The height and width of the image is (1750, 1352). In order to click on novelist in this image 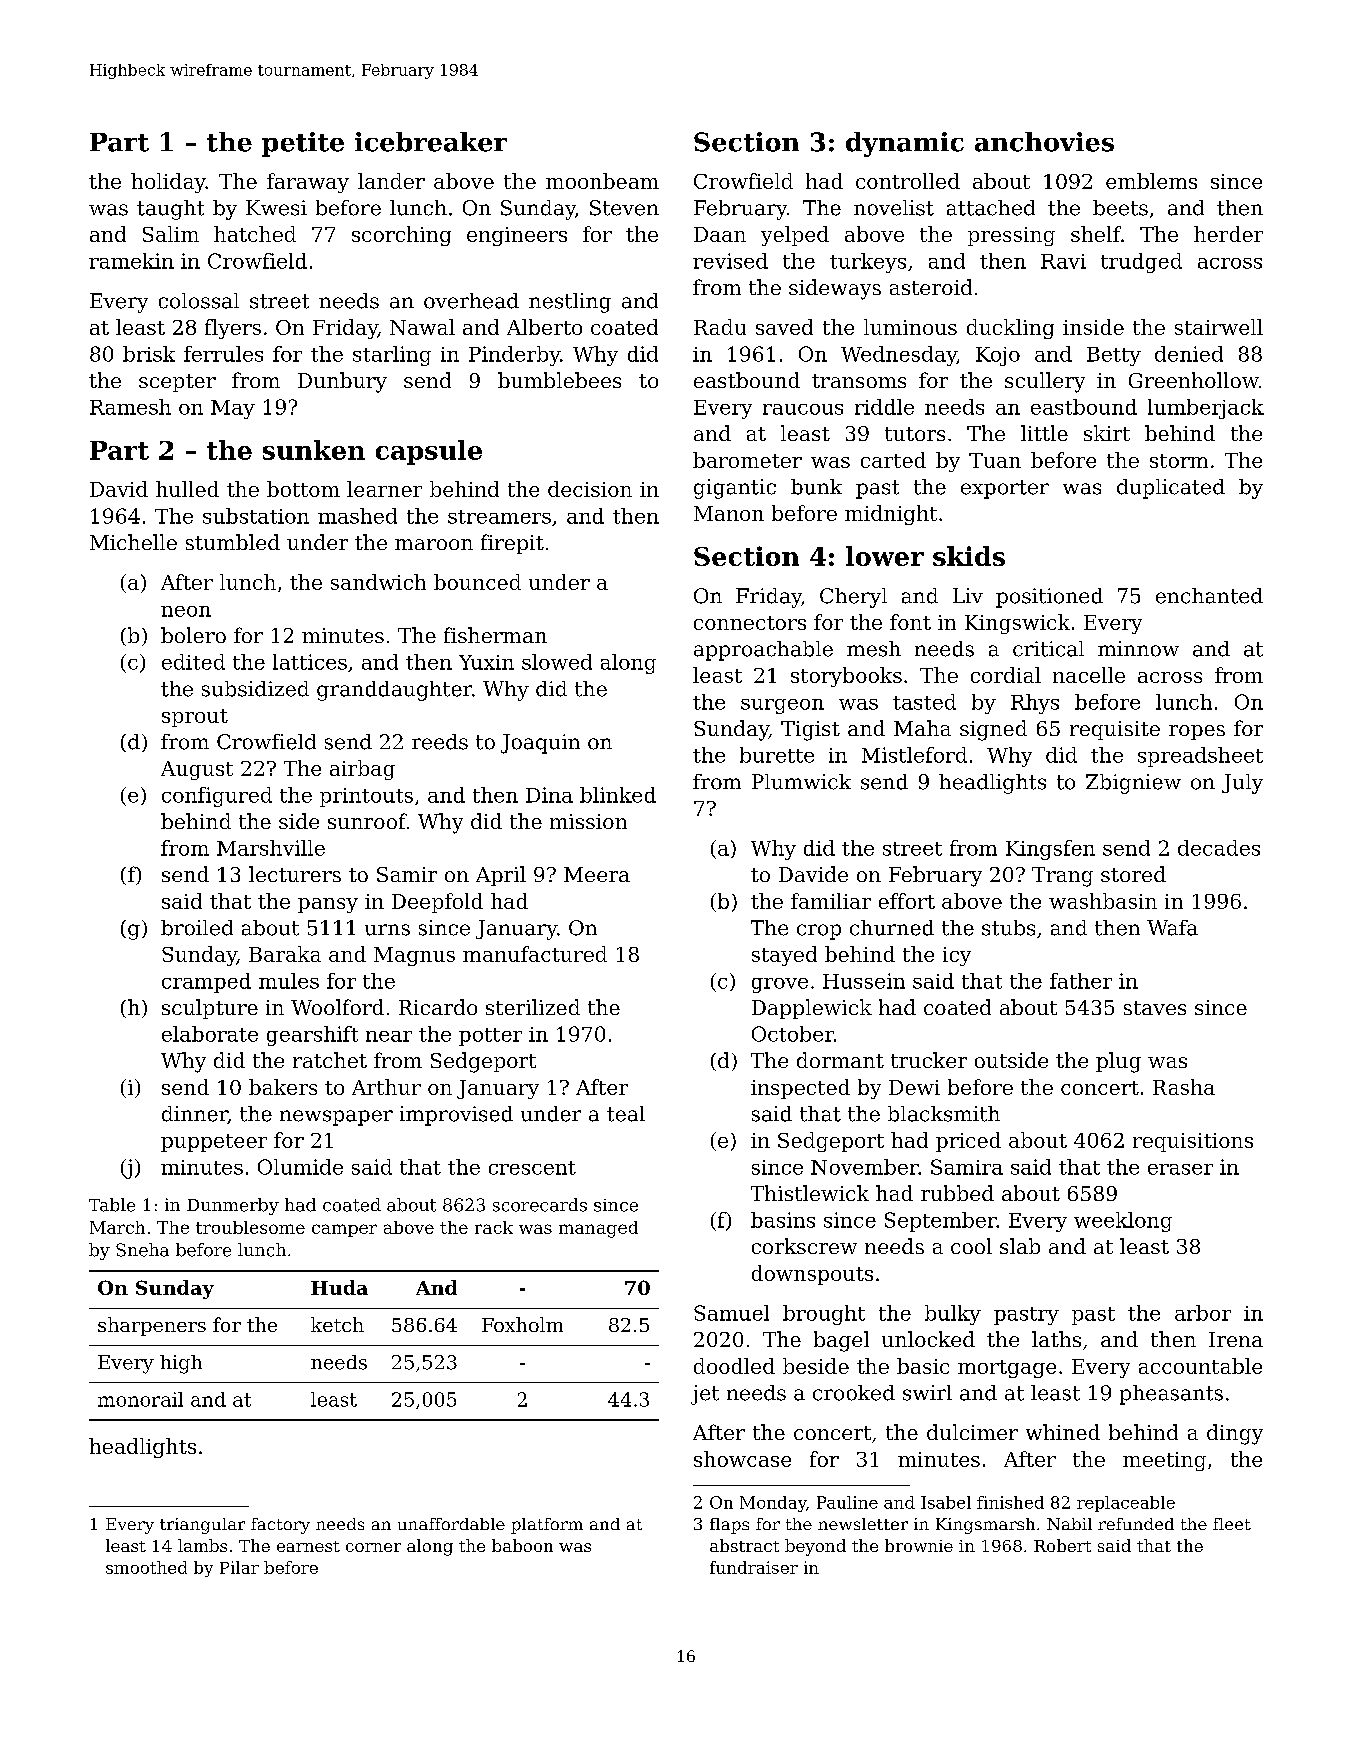, I will do `click(894, 208)`.
